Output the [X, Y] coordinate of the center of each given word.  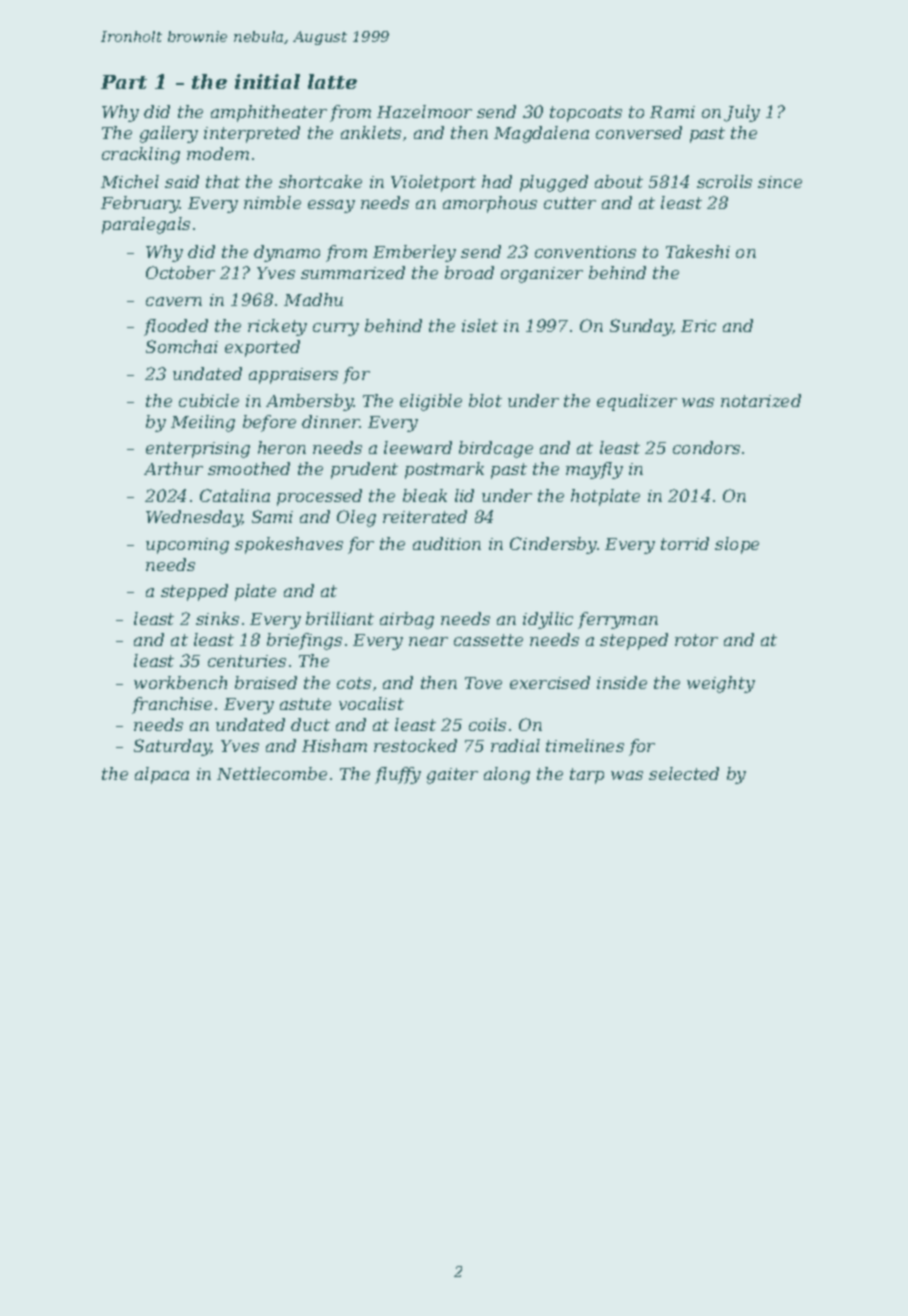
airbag [407, 620]
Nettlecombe [272, 773]
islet [480, 325]
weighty [721, 684]
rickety [277, 327]
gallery [169, 134]
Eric [698, 326]
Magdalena [541, 134]
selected [684, 773]
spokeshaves [289, 545]
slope [737, 545]
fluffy [398, 775]
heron [282, 447]
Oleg [356, 518]
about [619, 181]
